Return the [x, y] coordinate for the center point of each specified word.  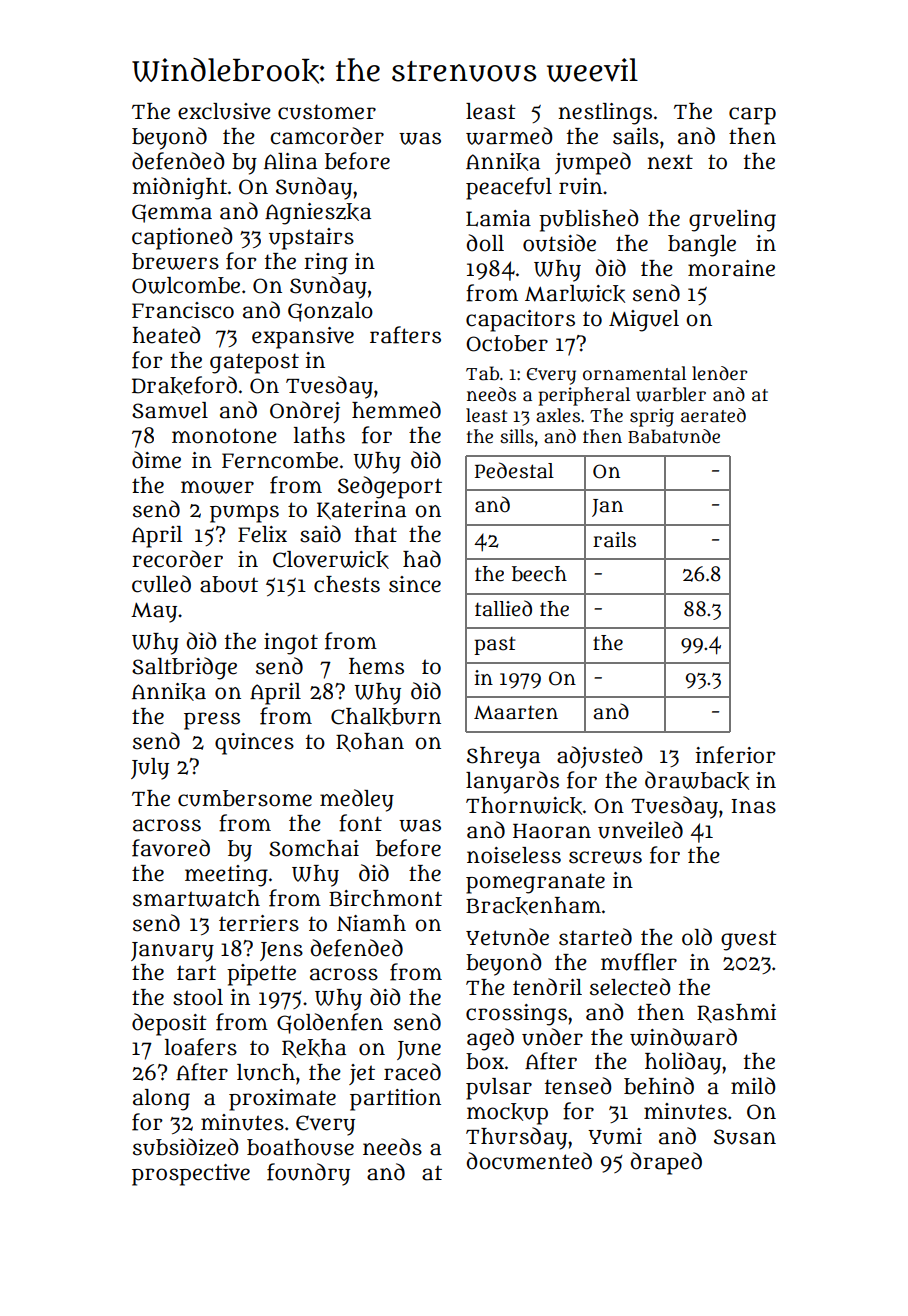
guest [749, 940]
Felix [262, 534]
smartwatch [196, 898]
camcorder [327, 136]
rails [614, 540]
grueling [732, 221]
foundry [308, 1174]
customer [327, 112]
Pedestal [514, 470]
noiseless [514, 855]
